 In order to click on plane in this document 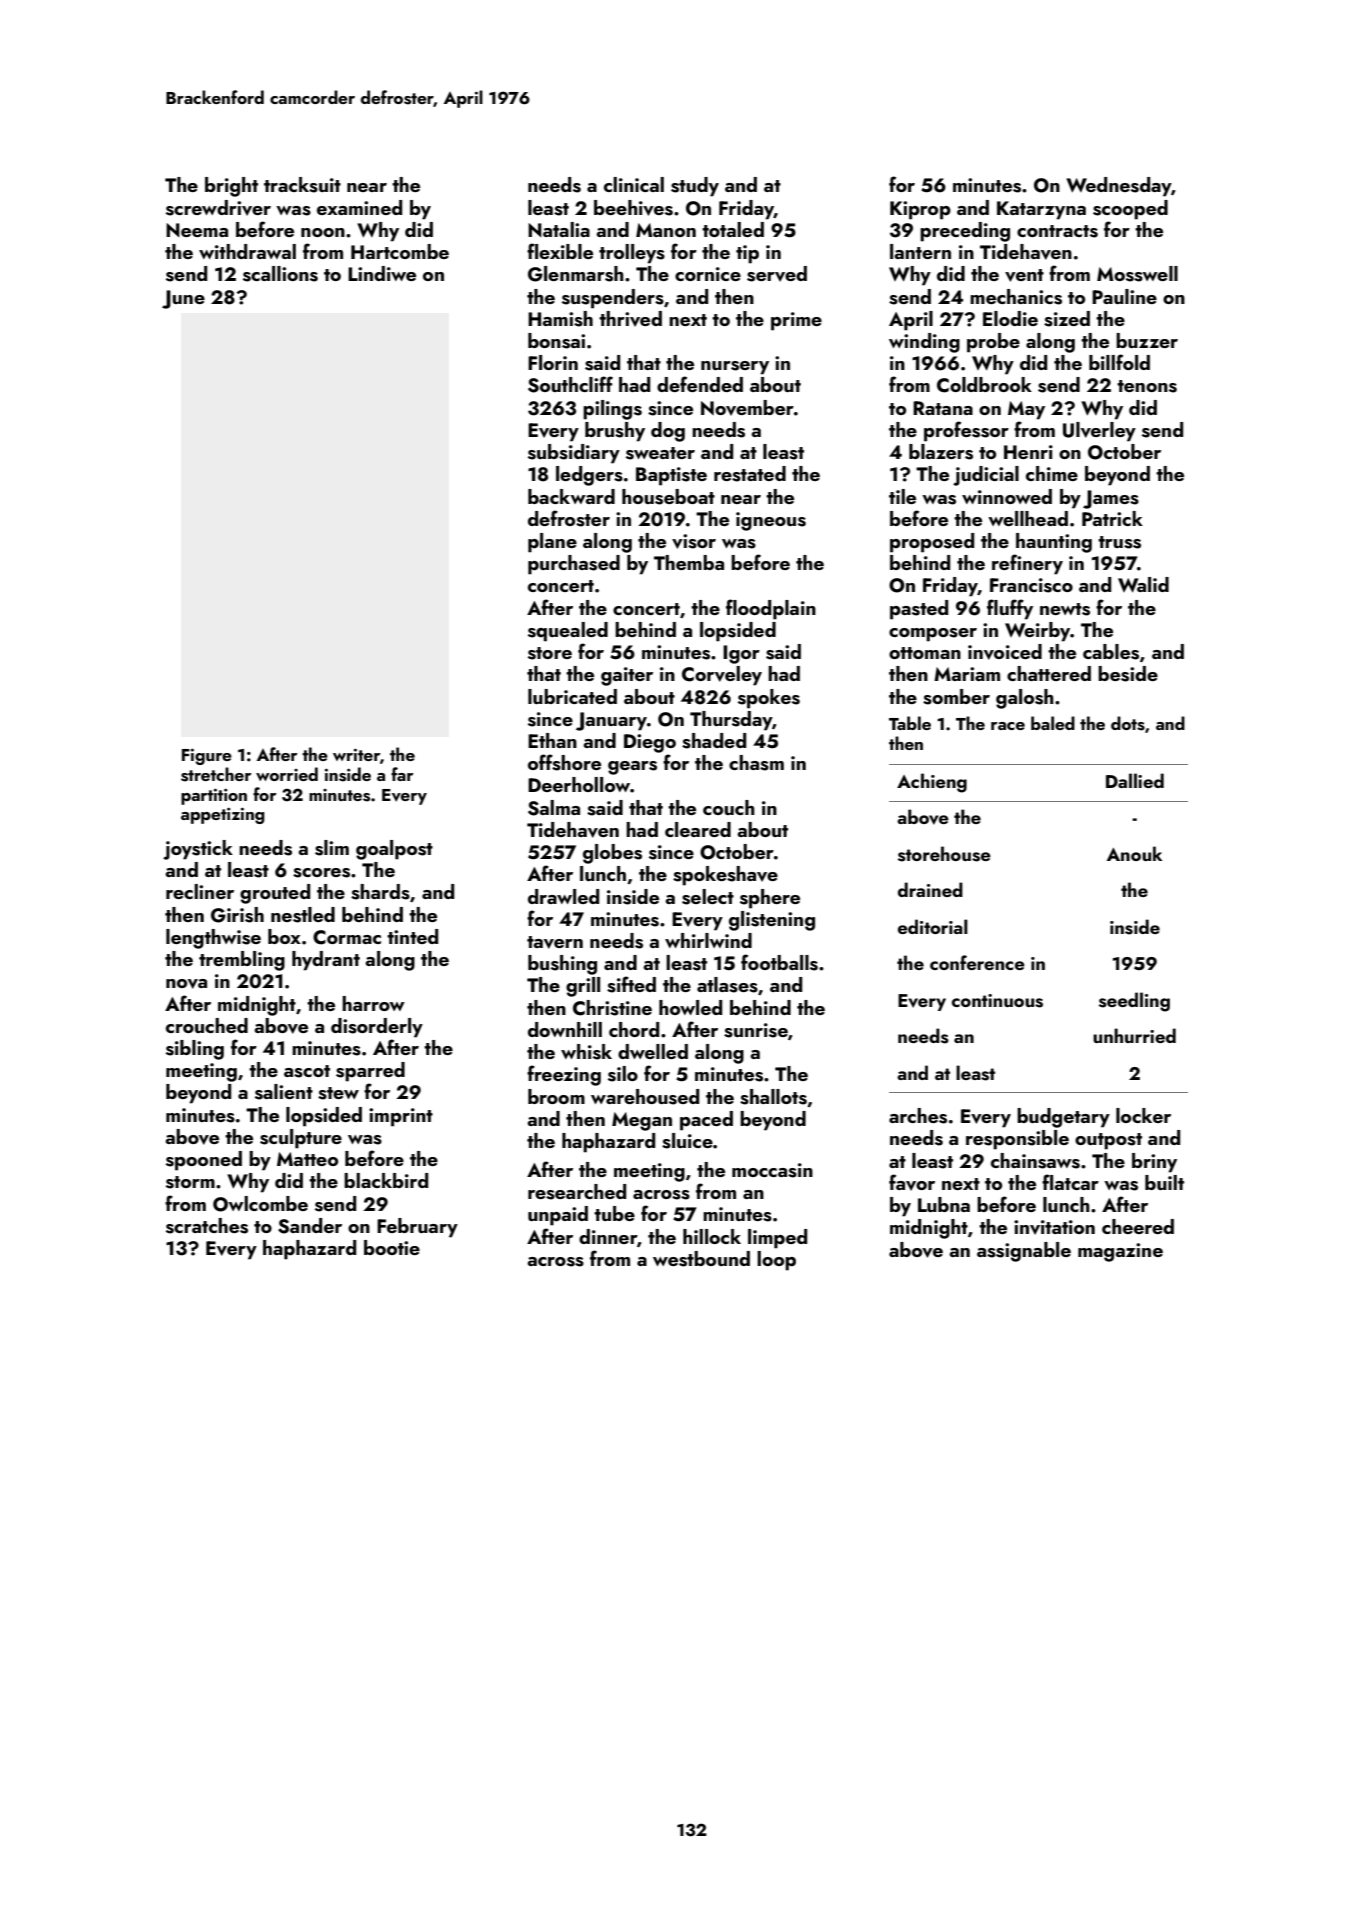, I will do `click(552, 543)`.
